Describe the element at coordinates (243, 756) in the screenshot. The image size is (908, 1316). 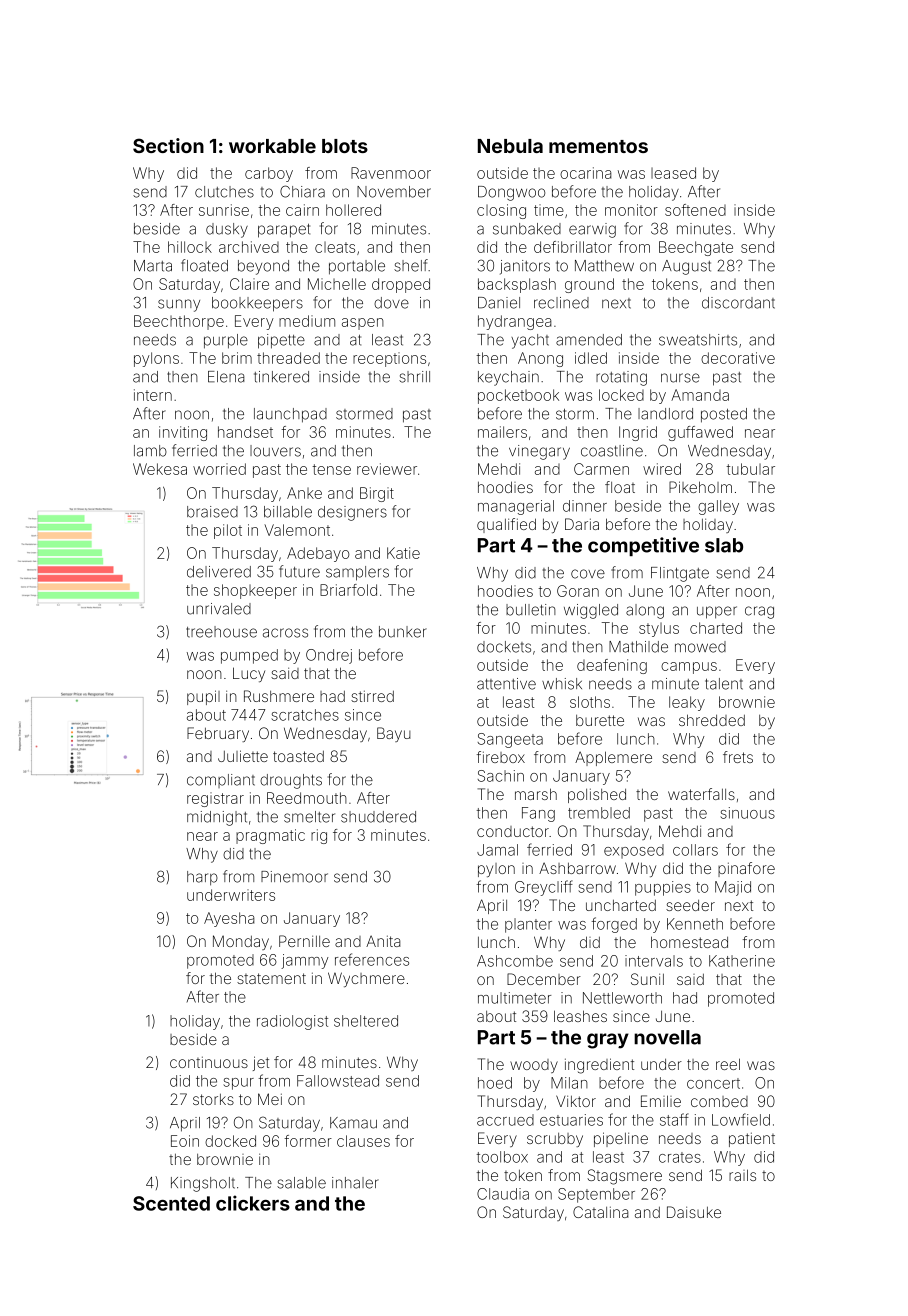
I see `Juliette` at that location.
